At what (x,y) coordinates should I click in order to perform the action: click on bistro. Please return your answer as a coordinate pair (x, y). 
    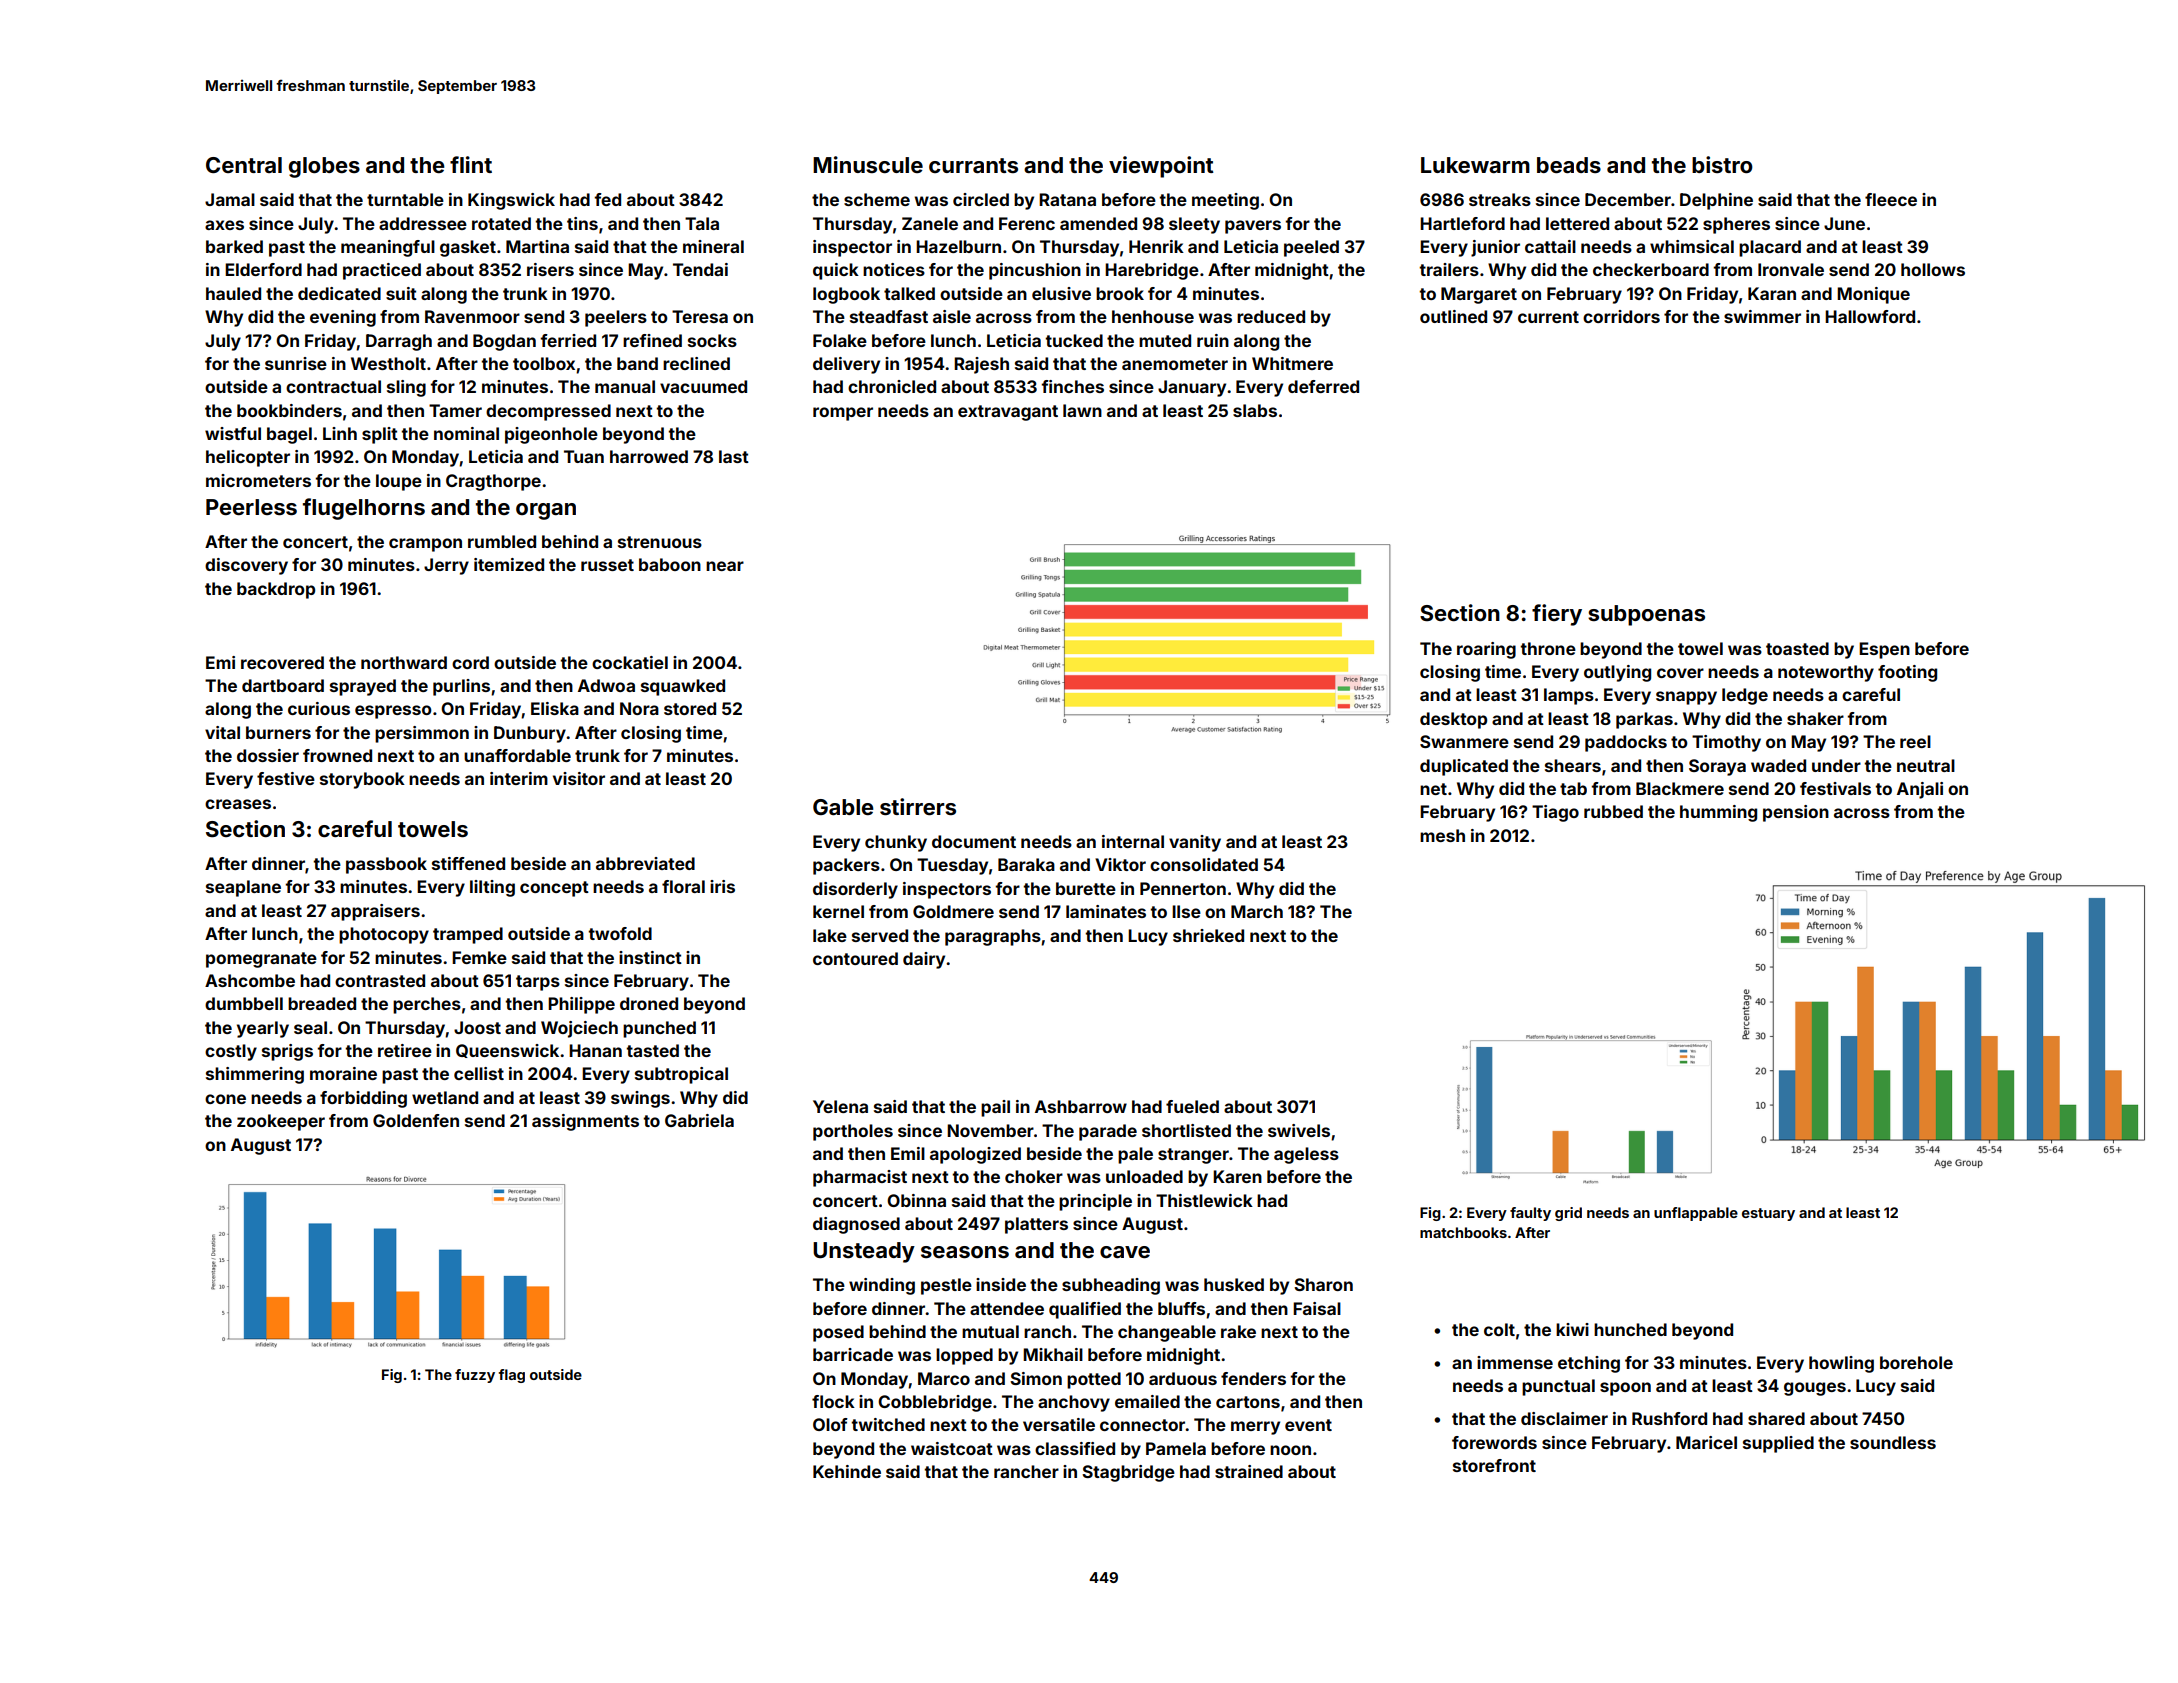
    Looking at the image, I should click on (1722, 164).
